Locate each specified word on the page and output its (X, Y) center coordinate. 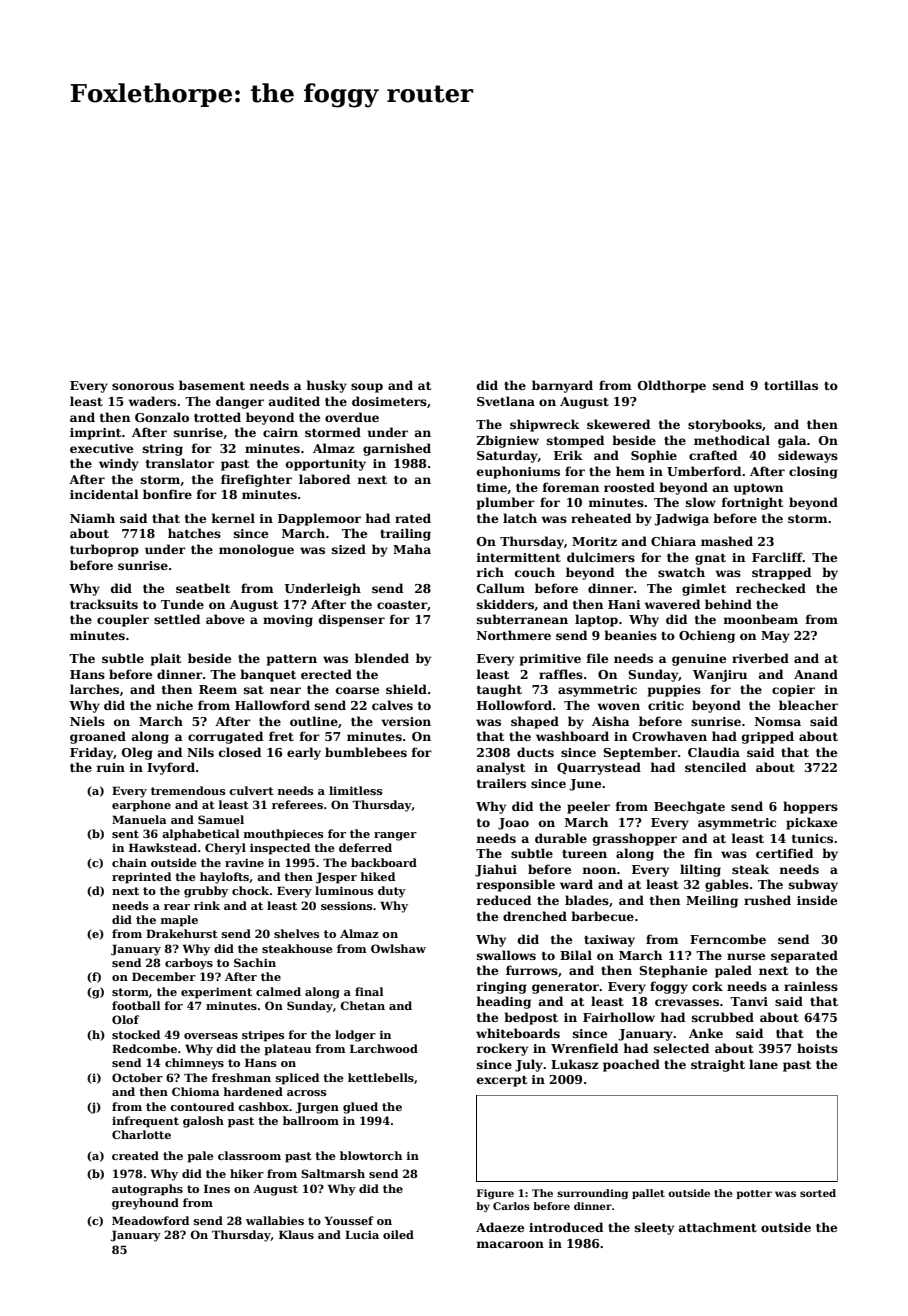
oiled (398, 1234)
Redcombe (144, 1048)
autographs (147, 1190)
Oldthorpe (672, 386)
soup (367, 388)
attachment (718, 1227)
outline (314, 721)
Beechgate (689, 807)
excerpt (502, 1081)
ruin (111, 767)
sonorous (143, 386)
